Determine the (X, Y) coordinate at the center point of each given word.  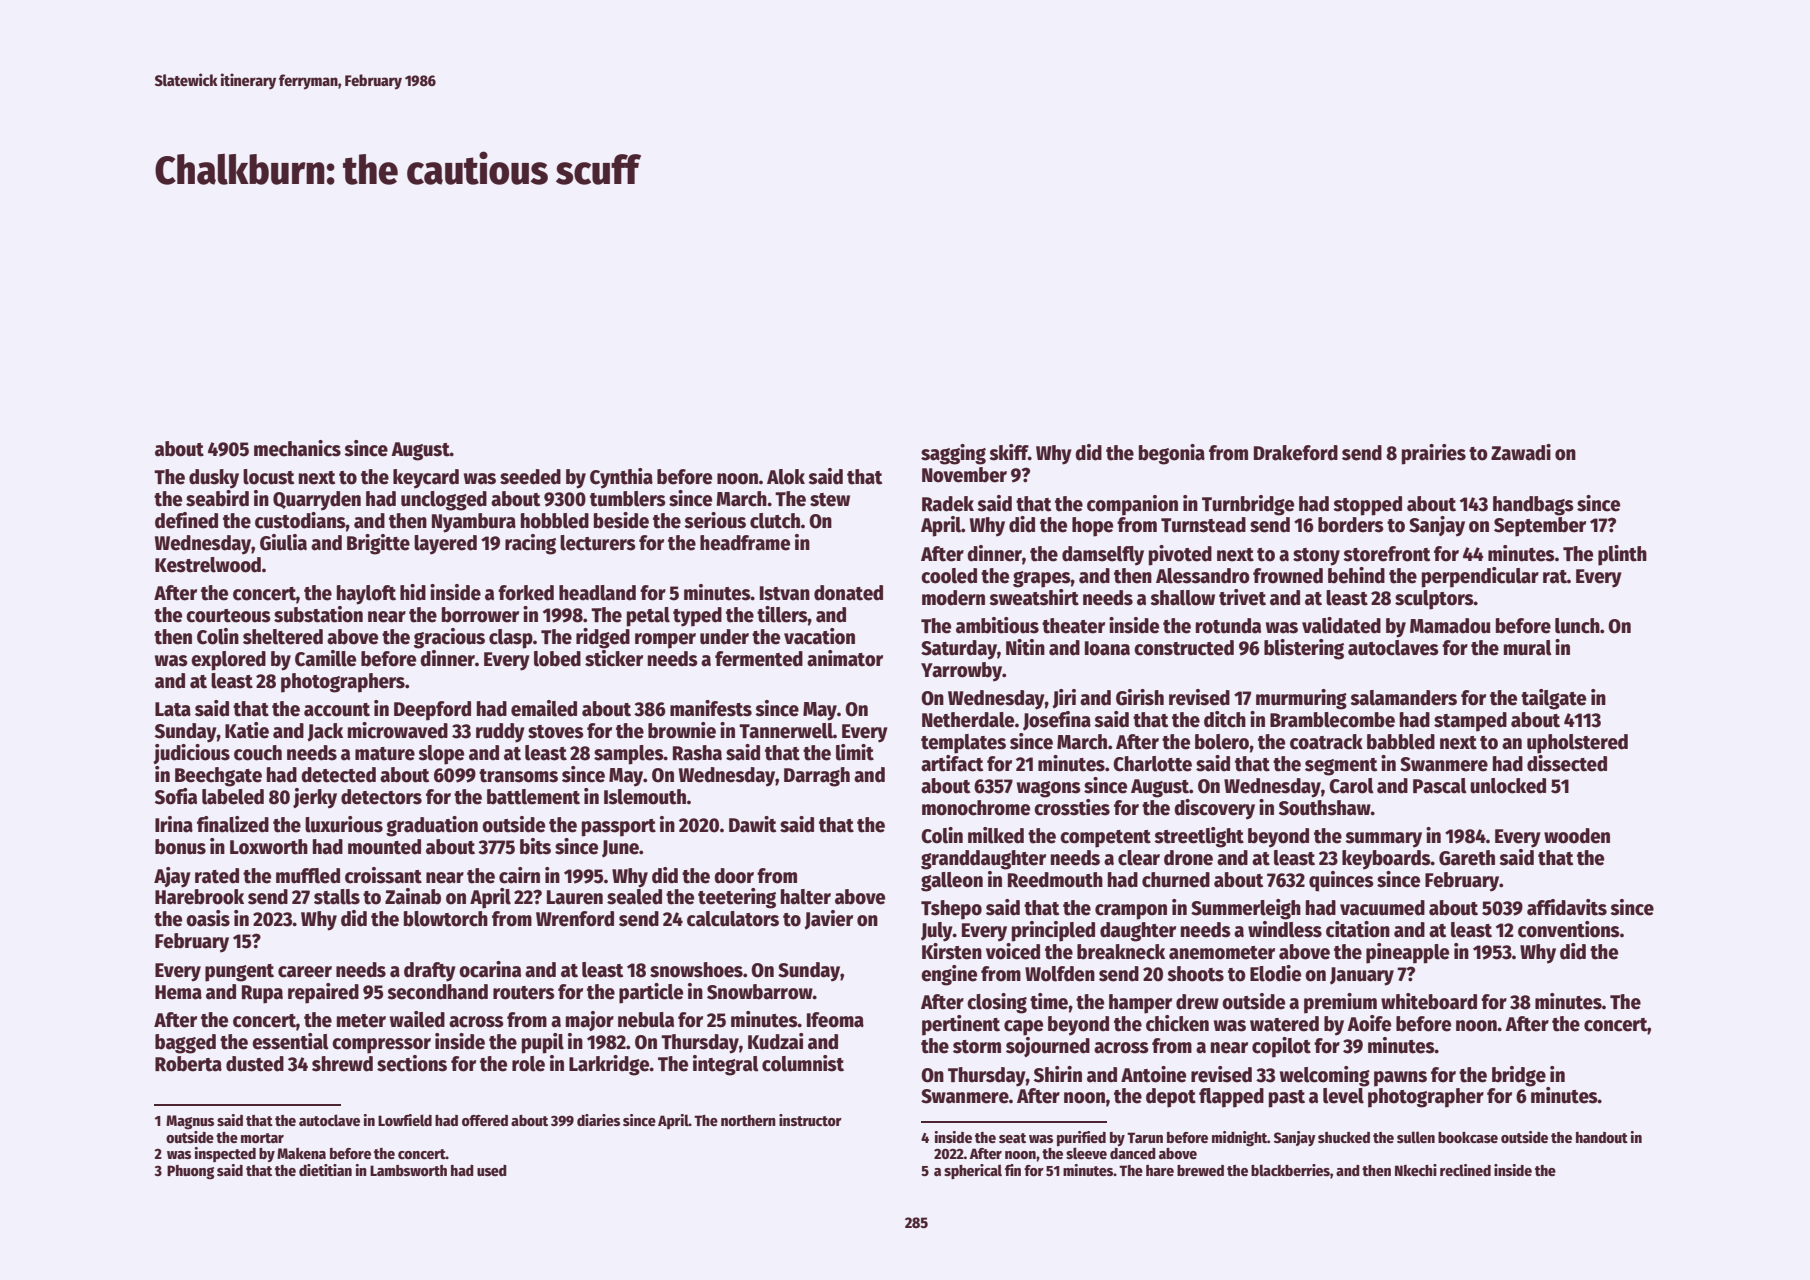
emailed (544, 708)
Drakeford (1296, 453)
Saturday (959, 650)
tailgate (1553, 699)
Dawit (752, 824)
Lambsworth (408, 1170)
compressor (381, 1046)
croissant (383, 875)
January (1362, 976)
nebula (646, 1020)
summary (1383, 840)
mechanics (297, 448)
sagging (953, 454)
